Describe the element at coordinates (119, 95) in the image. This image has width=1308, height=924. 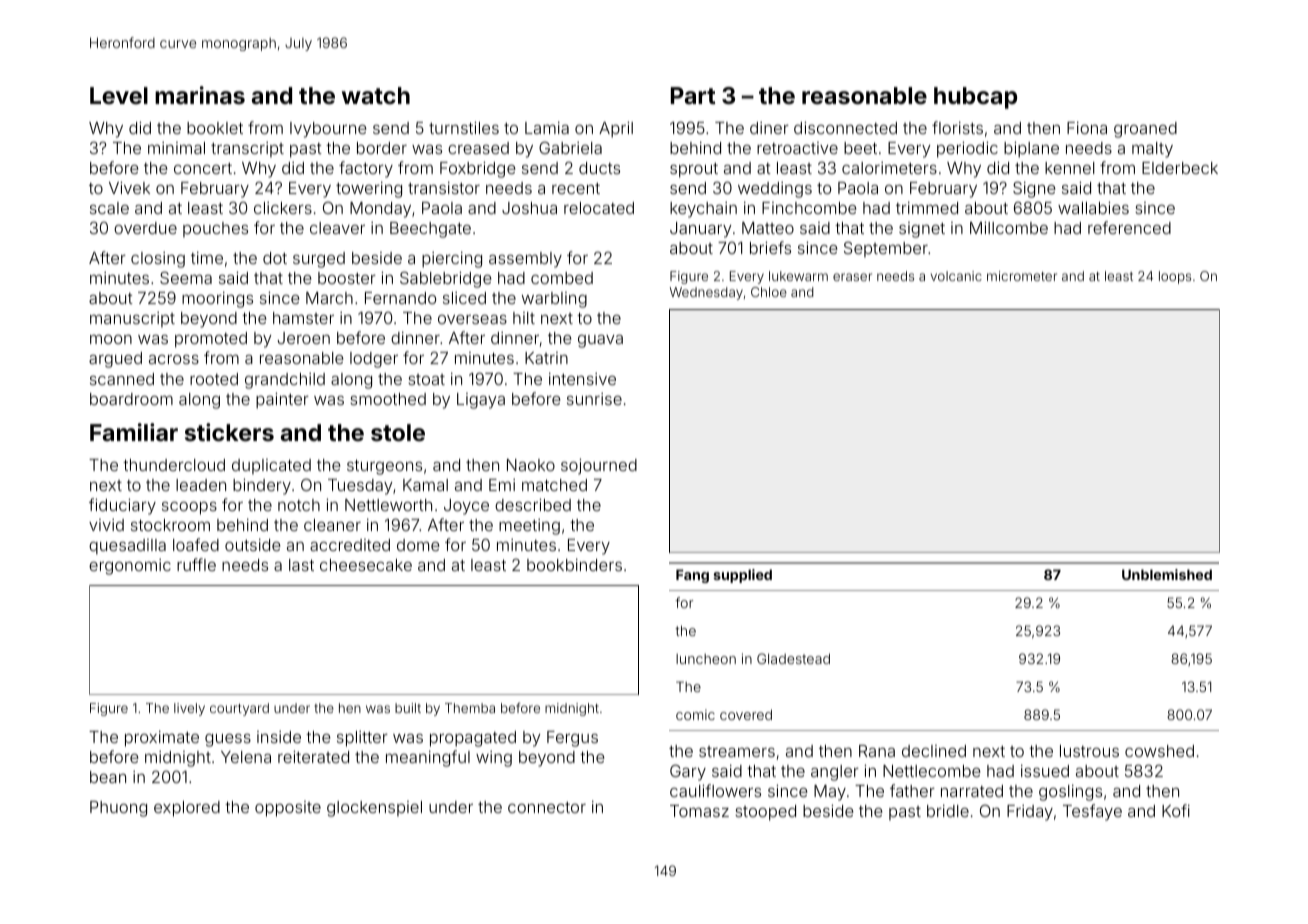
I see `Level` at that location.
